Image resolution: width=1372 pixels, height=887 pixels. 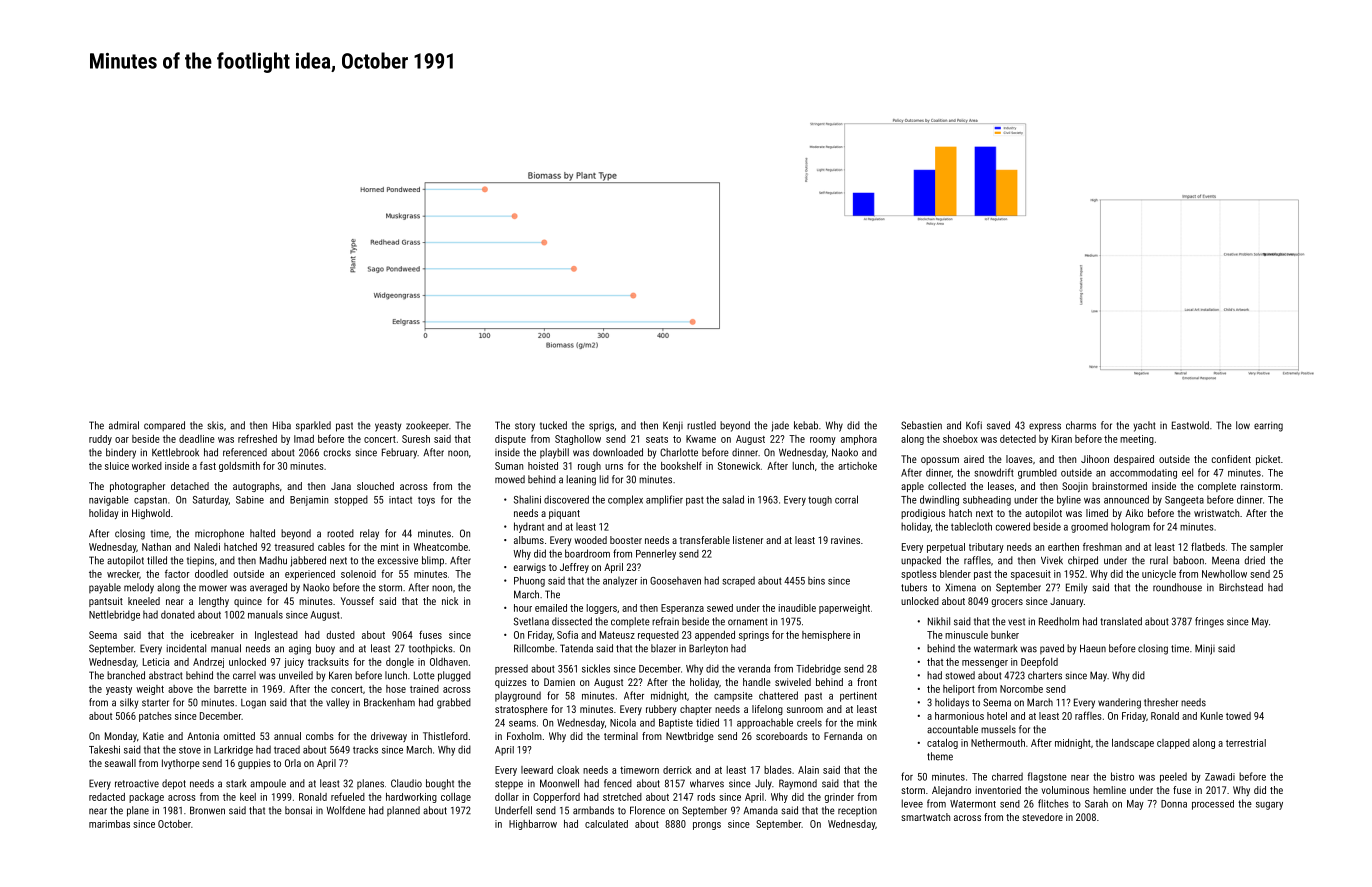 I want to click on Larkridge, so click(x=233, y=751).
